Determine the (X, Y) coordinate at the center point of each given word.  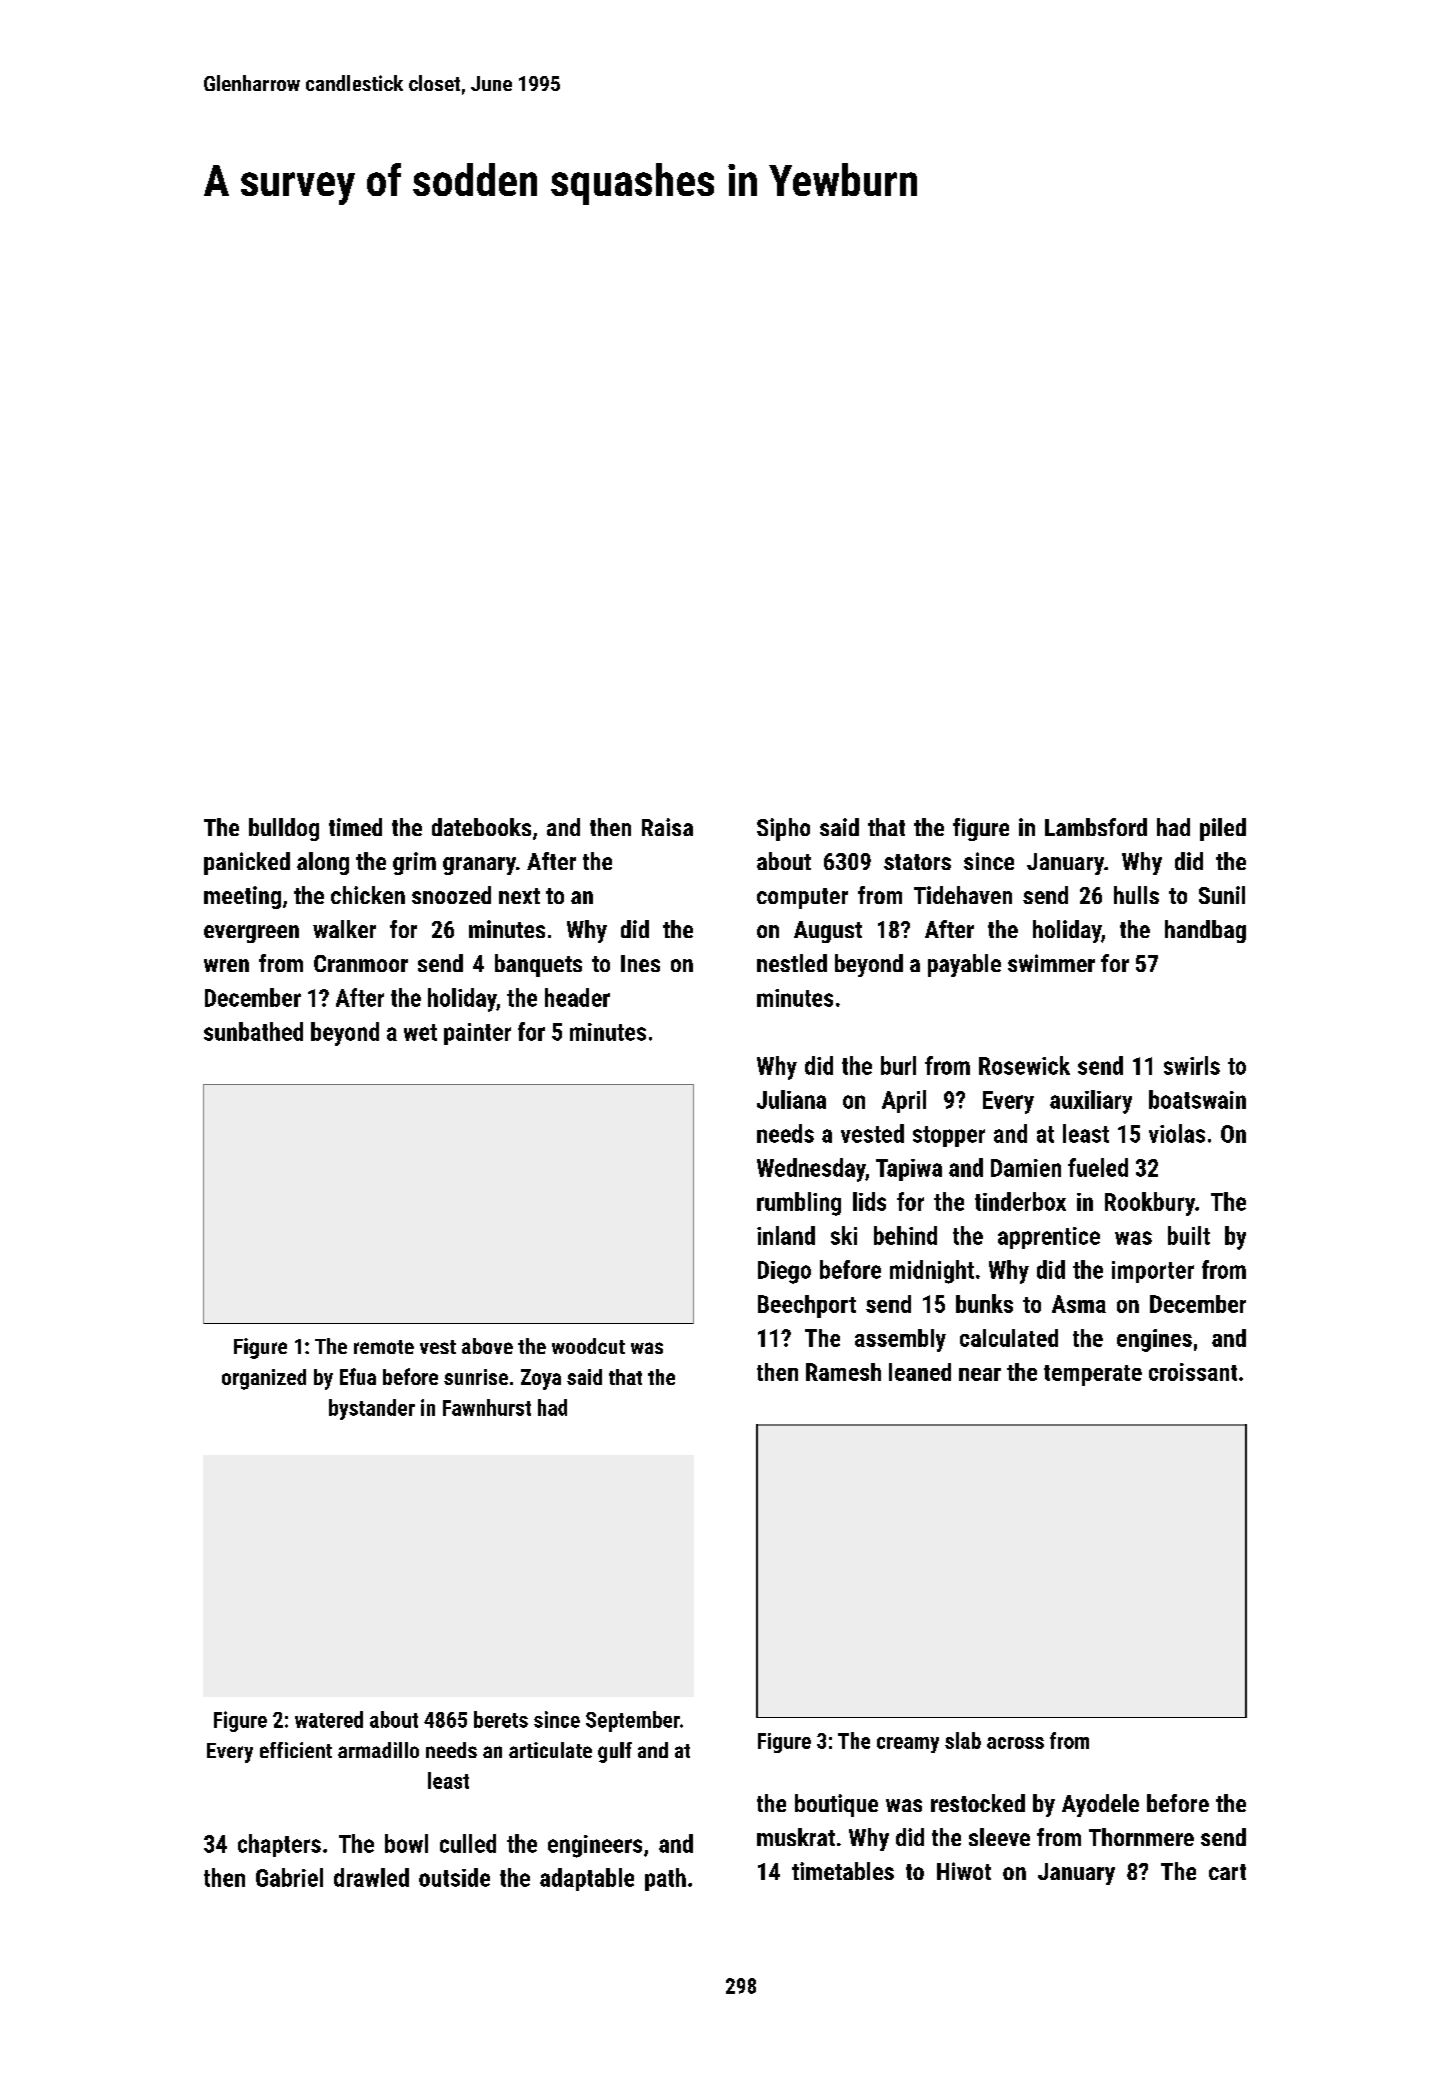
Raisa (667, 827)
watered (329, 1719)
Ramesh (843, 1372)
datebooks (481, 827)
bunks (984, 1303)
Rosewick (1024, 1065)
